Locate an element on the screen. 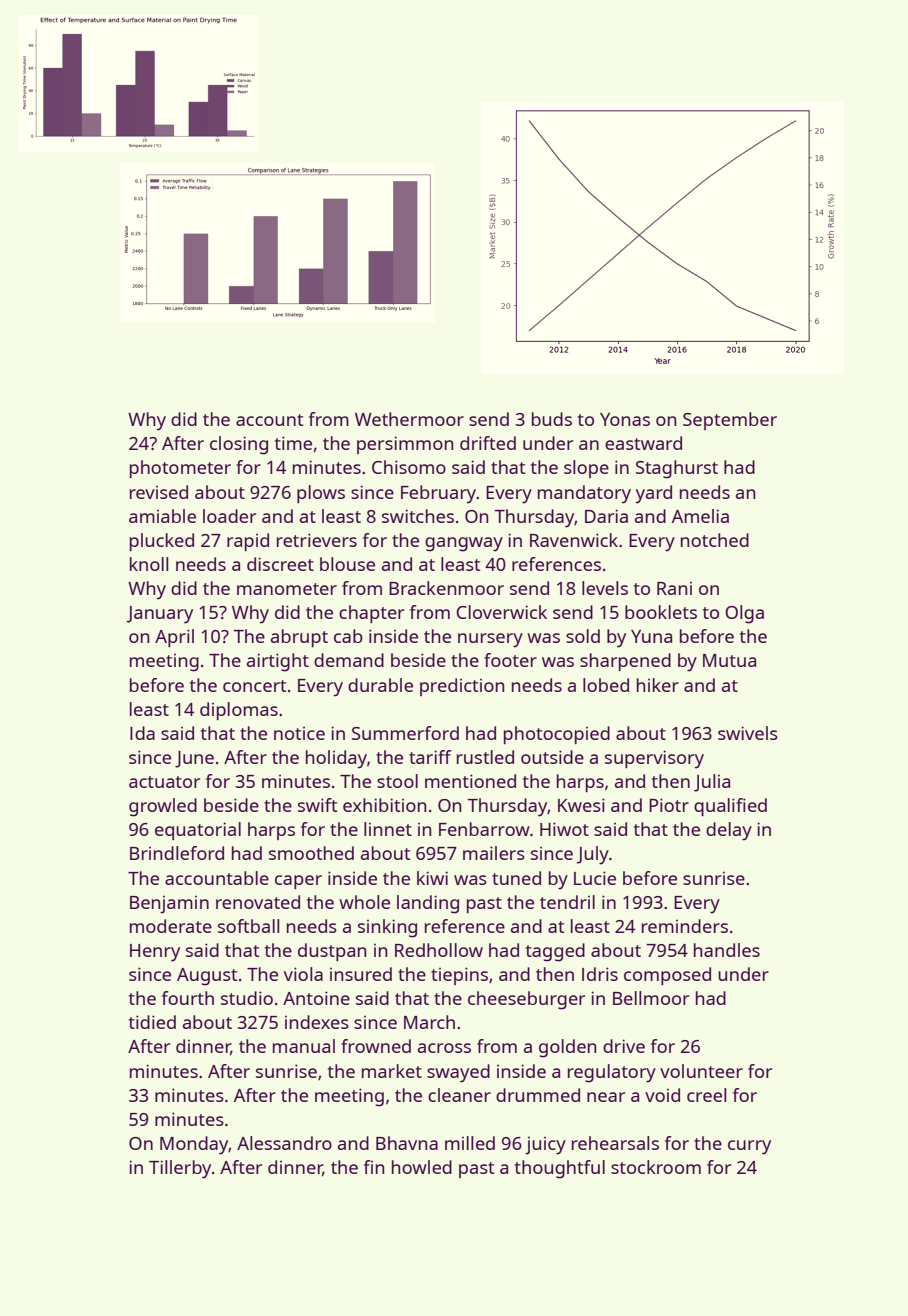  thoughtful is located at coordinates (560, 1169).
